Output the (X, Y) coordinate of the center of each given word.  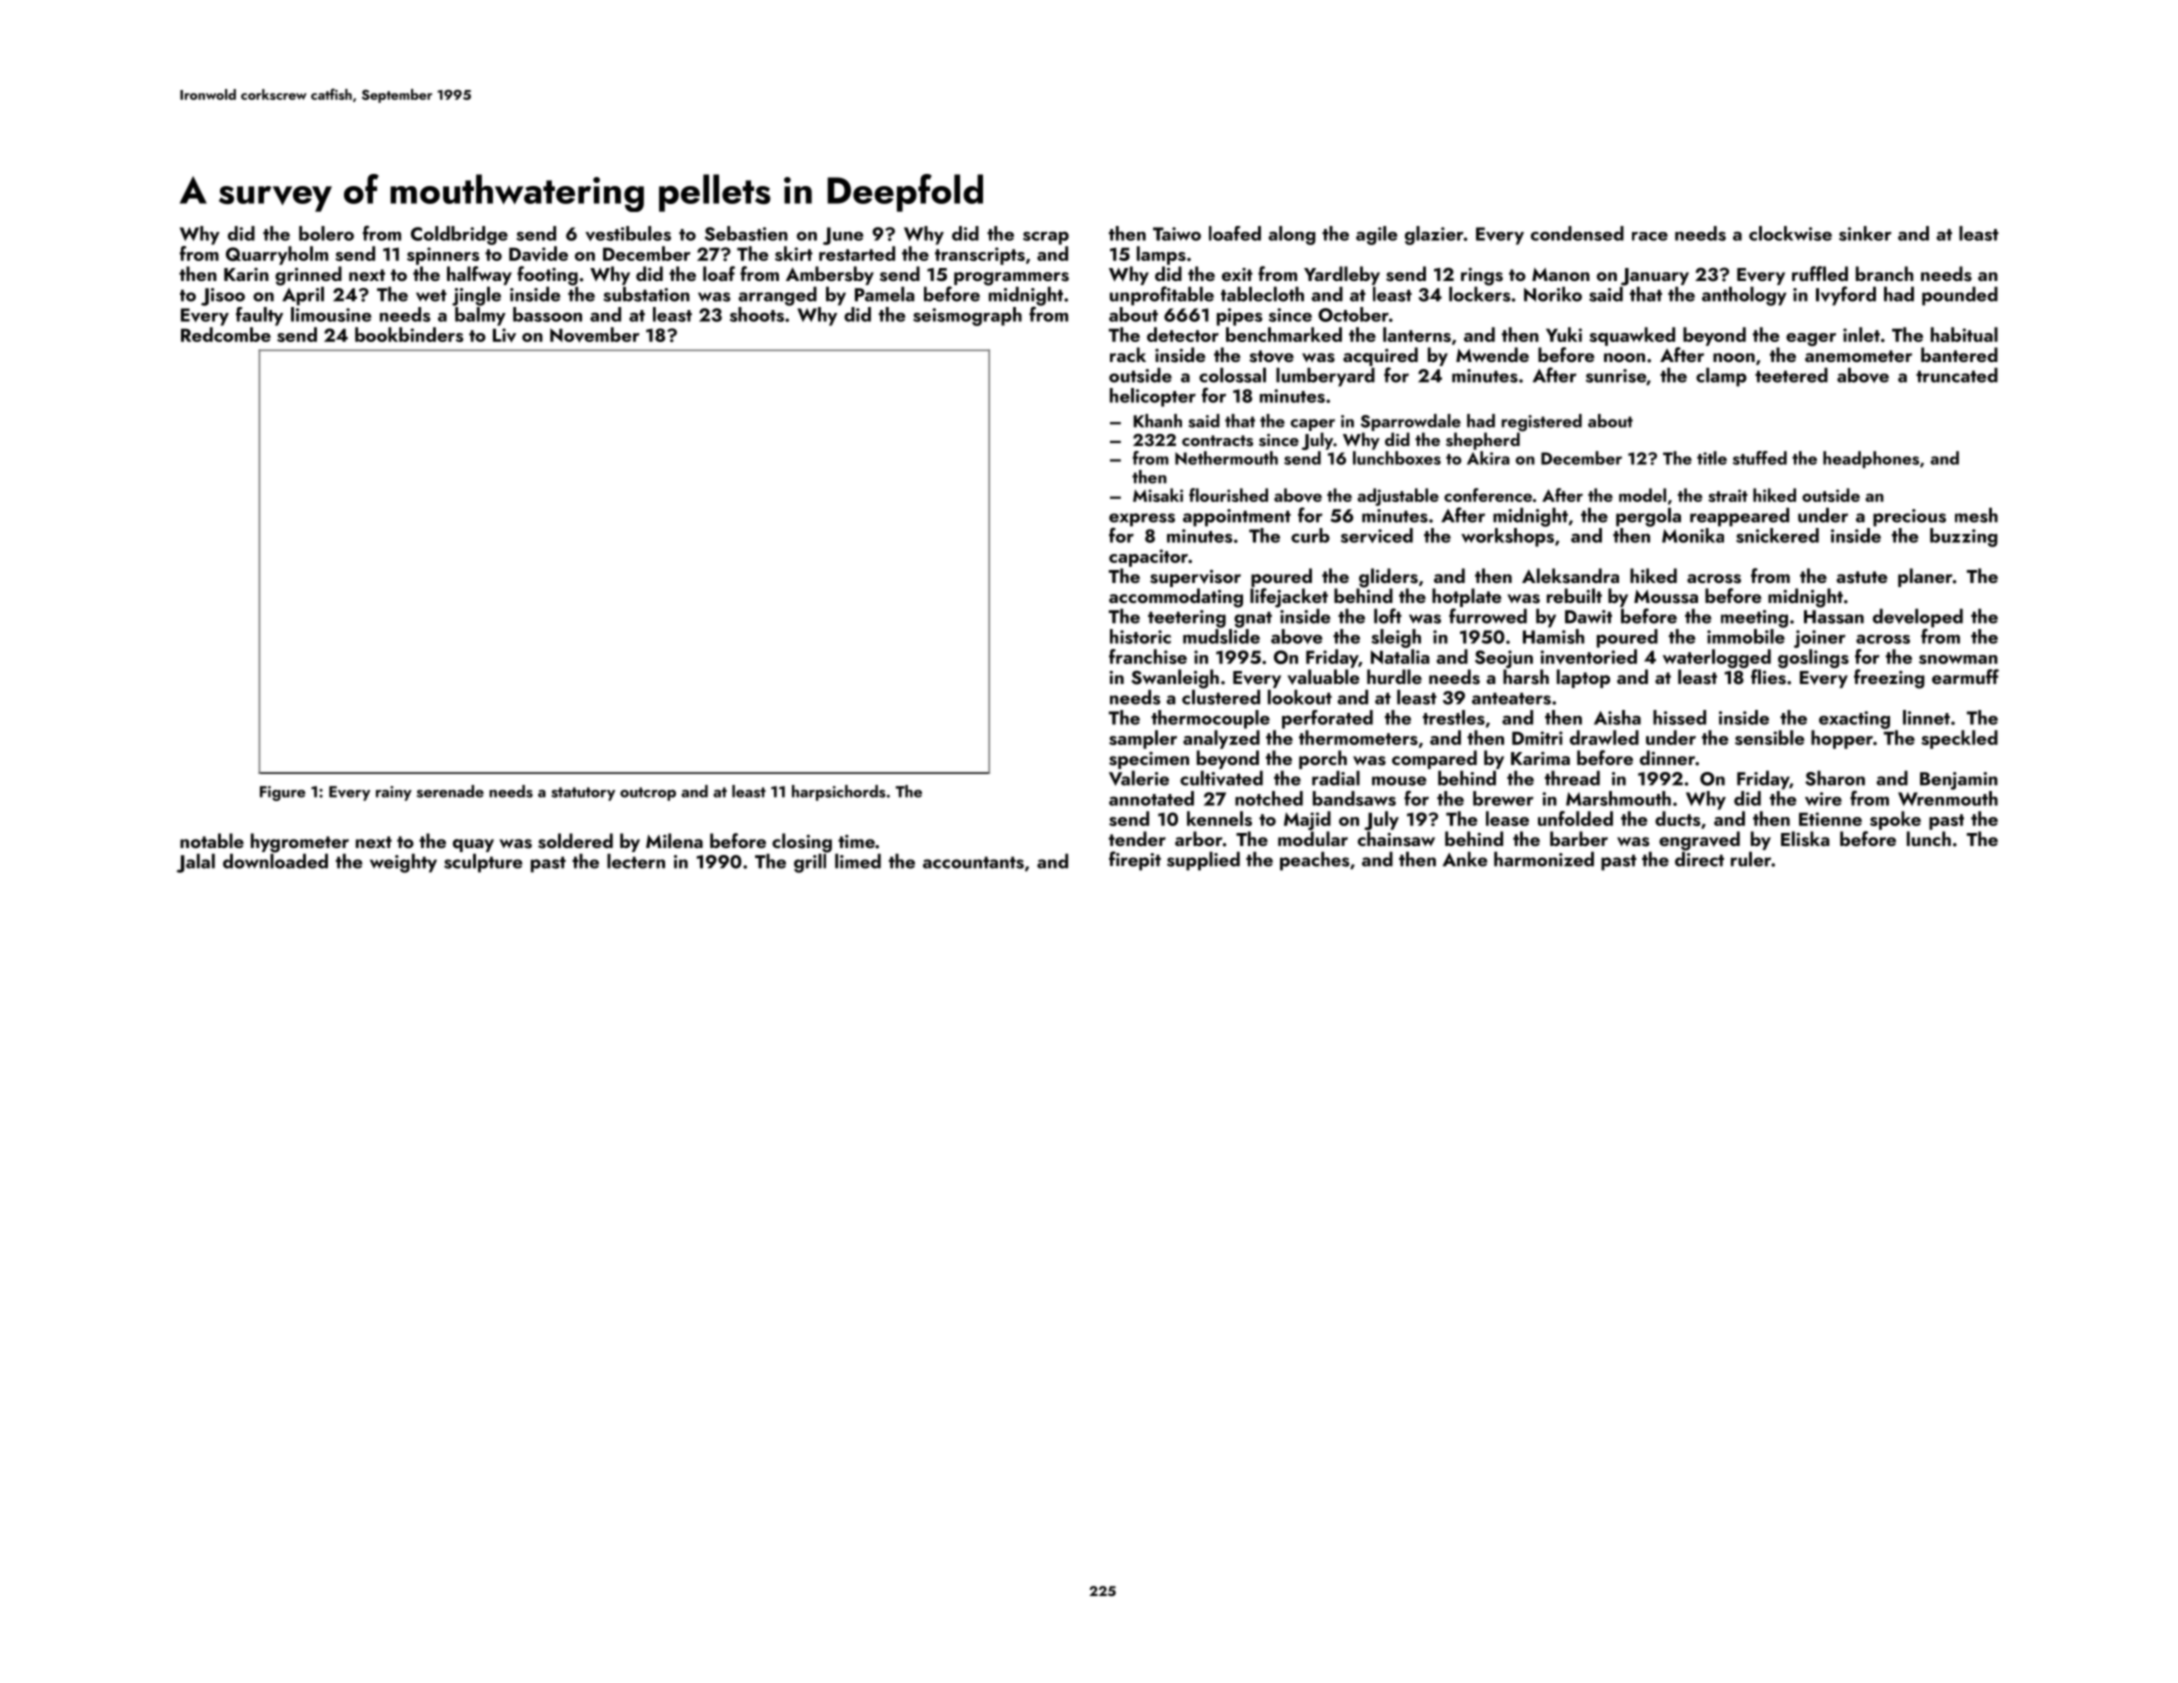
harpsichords (839, 793)
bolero (326, 233)
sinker (1865, 233)
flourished (1228, 495)
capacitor (1148, 558)
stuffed (1760, 458)
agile (1376, 235)
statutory (583, 794)
